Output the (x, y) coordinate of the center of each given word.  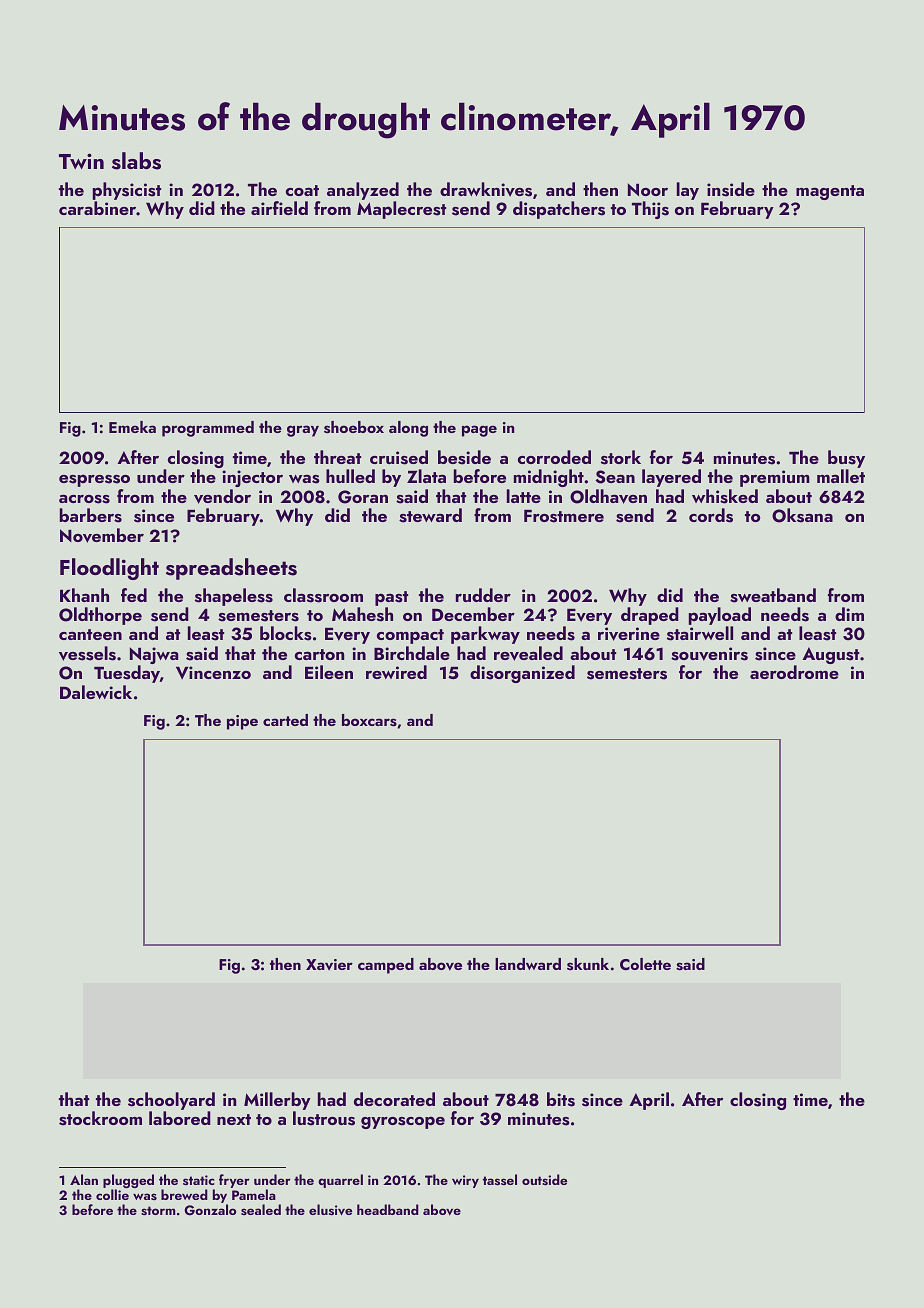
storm (158, 1211)
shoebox (354, 427)
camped (386, 966)
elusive (330, 1210)
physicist (127, 191)
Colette (645, 964)
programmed (208, 429)
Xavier (329, 964)
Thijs (650, 210)
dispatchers (559, 210)
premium (775, 478)
